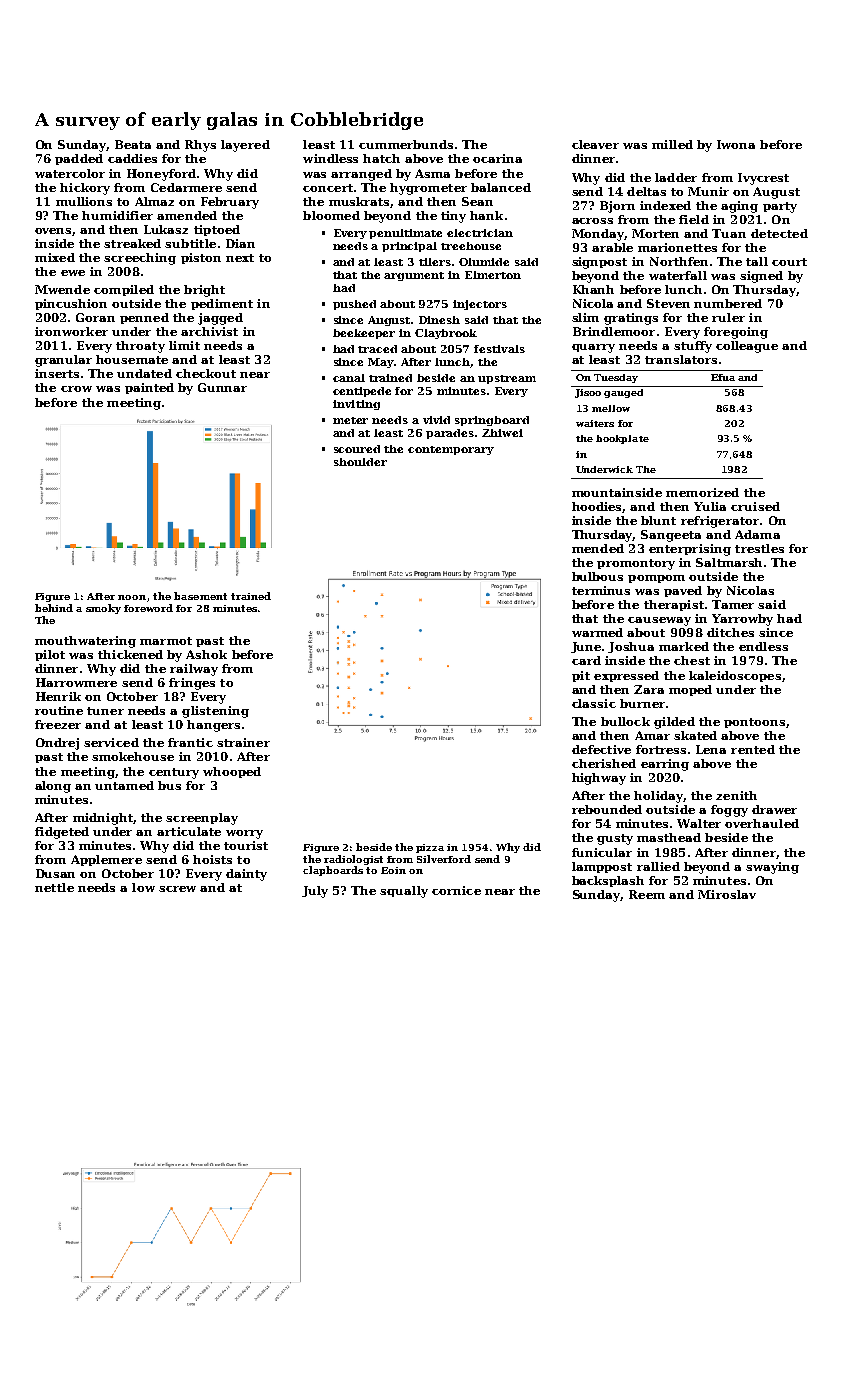 The image size is (849, 1400). Describe the element at coordinates (190, 742) in the page. I see `frantic` at that location.
